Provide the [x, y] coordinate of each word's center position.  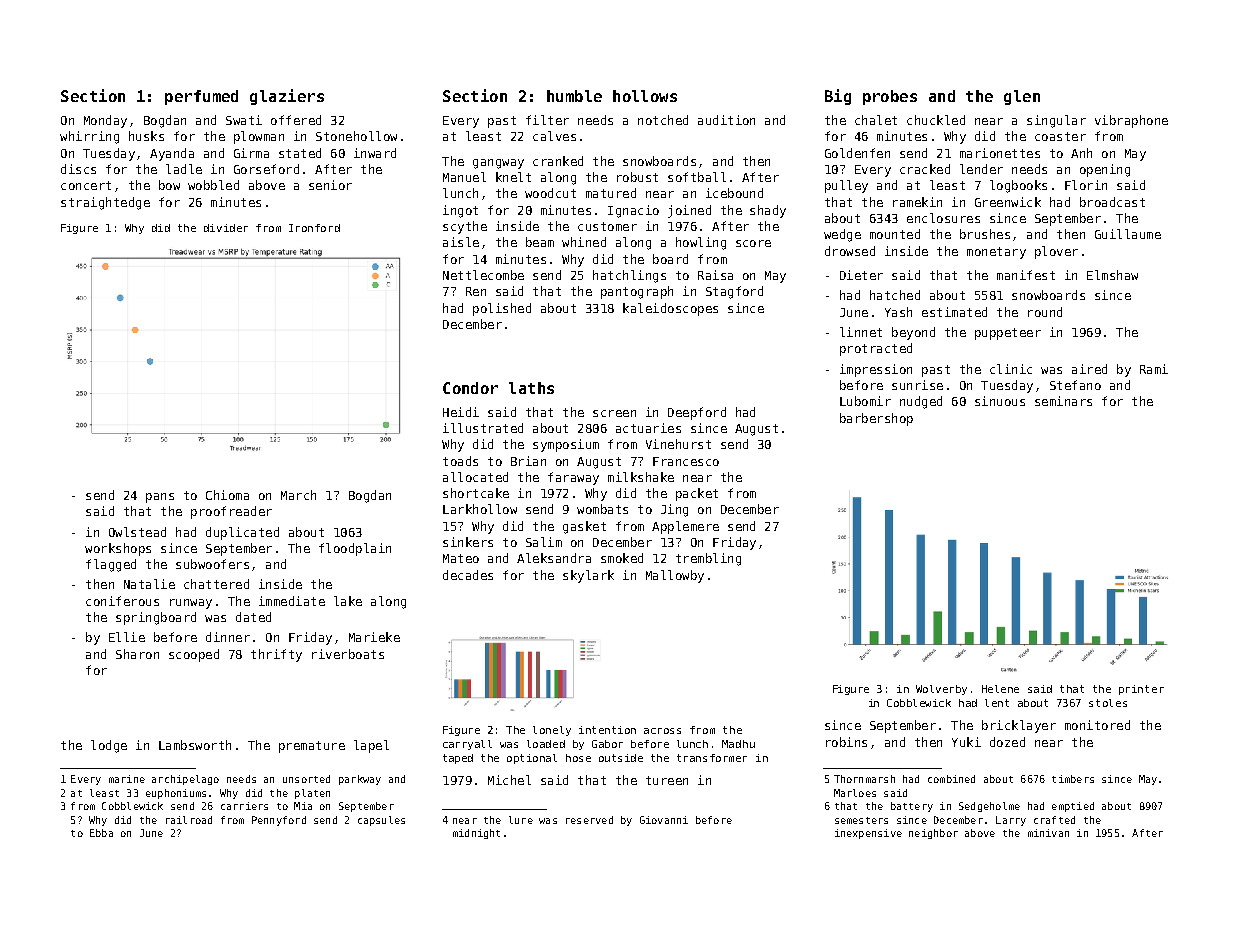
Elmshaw [1112, 275]
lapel [371, 746]
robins [846, 742]
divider [226, 228]
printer [1141, 690]
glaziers [287, 97]
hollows [645, 96]
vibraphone [1131, 121]
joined [689, 211]
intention [607, 730]
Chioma [227, 495]
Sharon [137, 654]
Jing [674, 510]
